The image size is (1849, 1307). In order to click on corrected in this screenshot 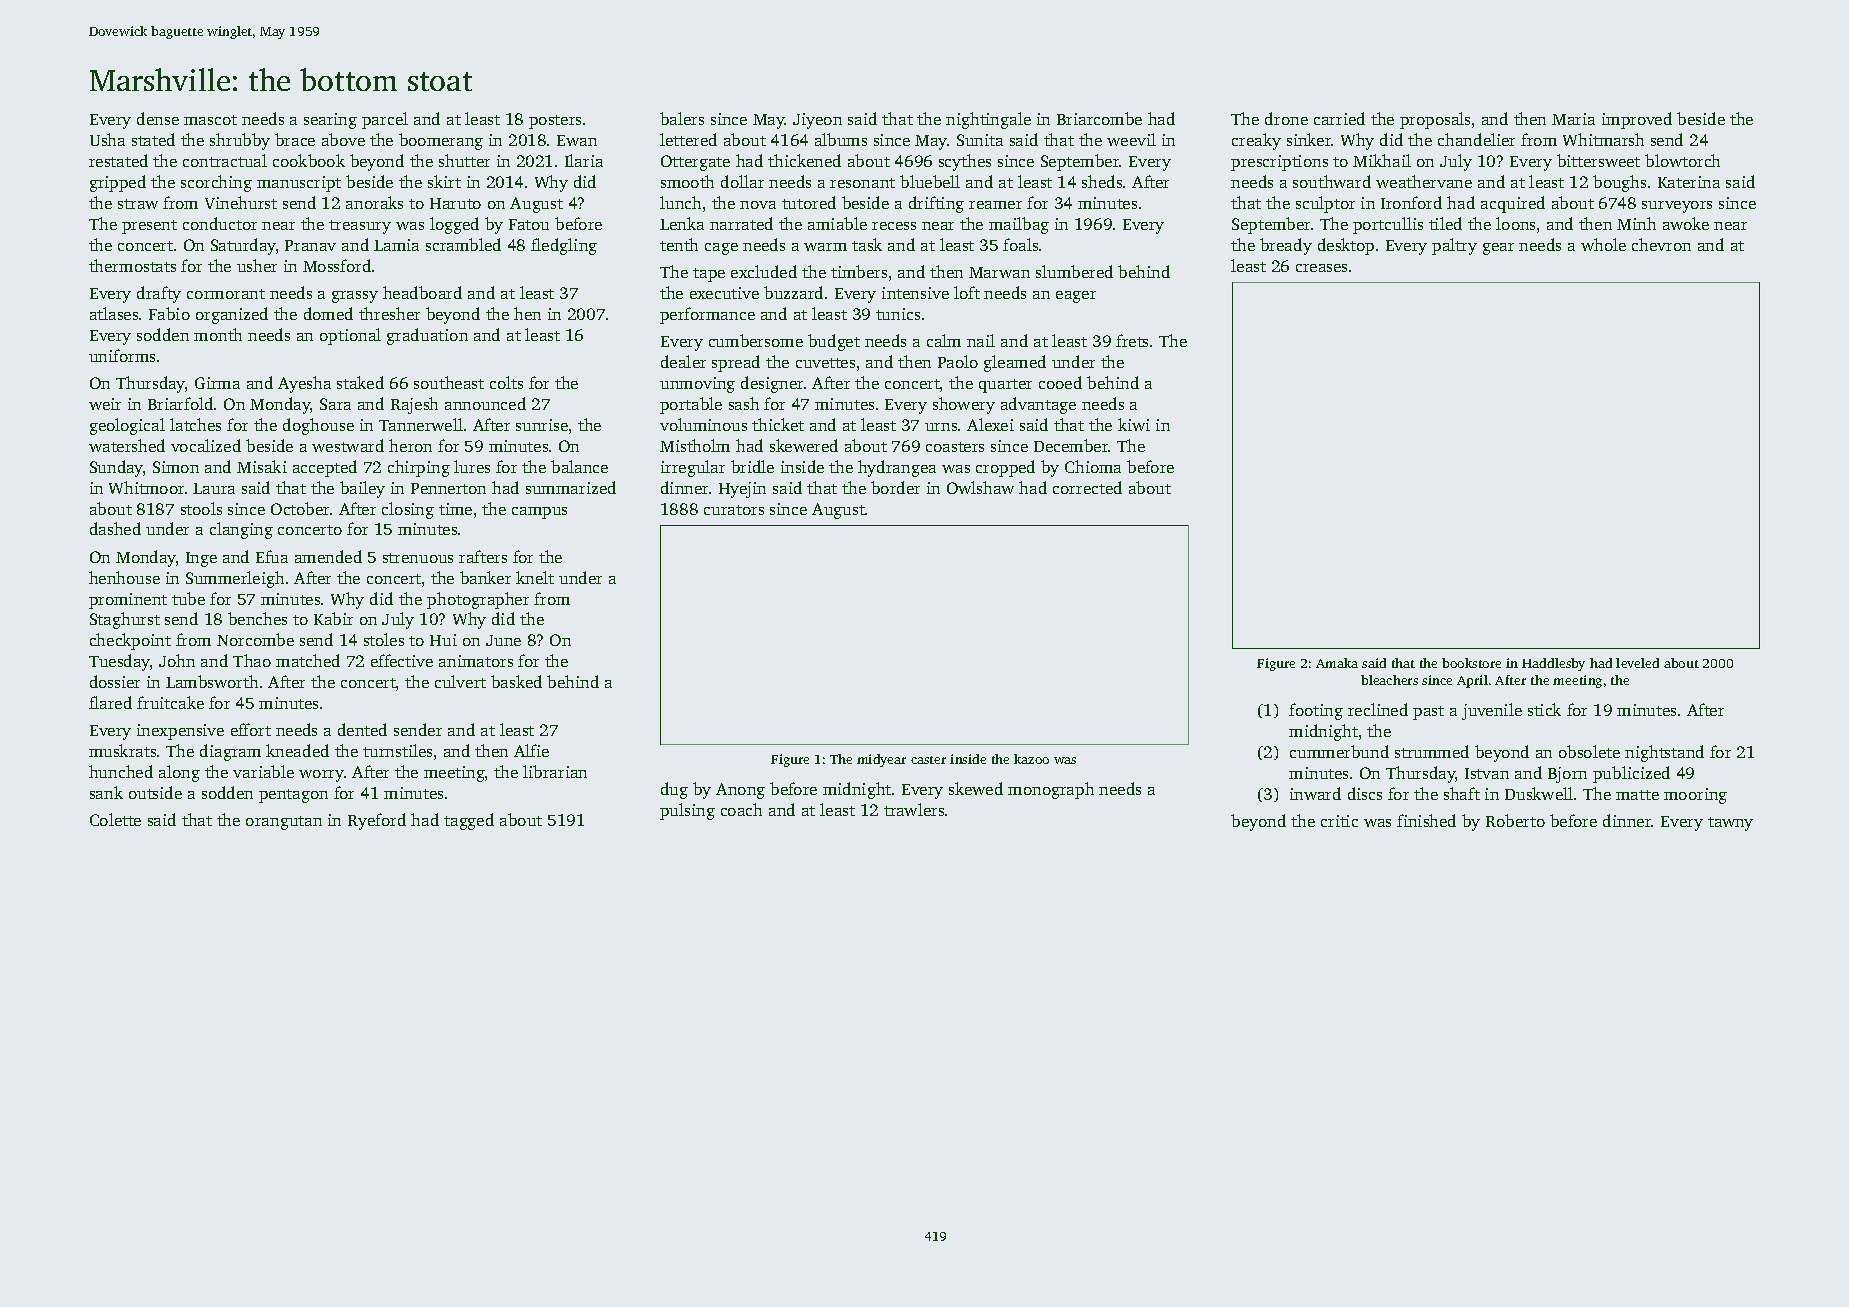, I will do `click(1087, 487)`.
